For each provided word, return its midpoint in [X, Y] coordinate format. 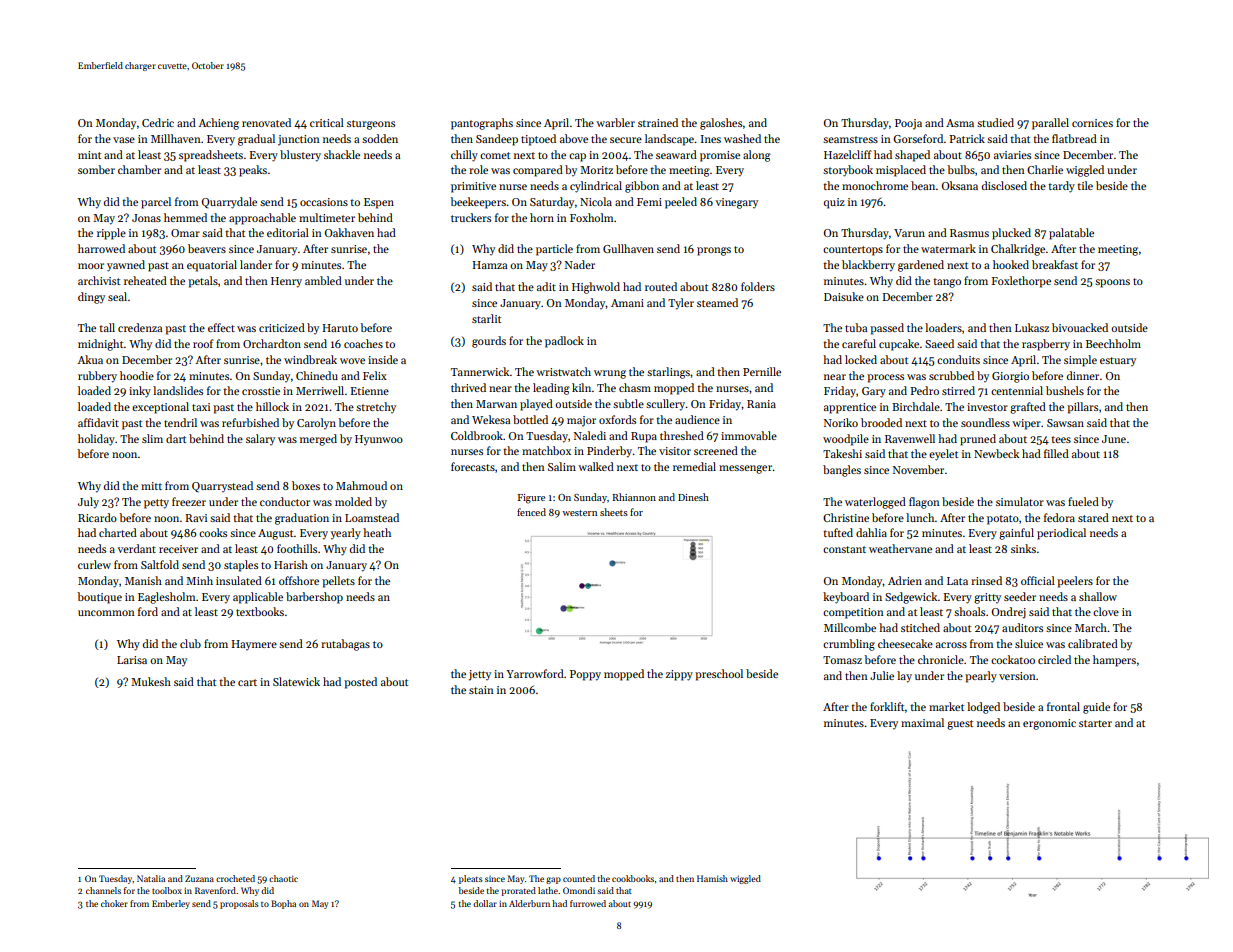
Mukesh [151, 681]
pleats [470, 879]
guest [960, 725]
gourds [489, 342]
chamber [139, 169]
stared [1093, 517]
